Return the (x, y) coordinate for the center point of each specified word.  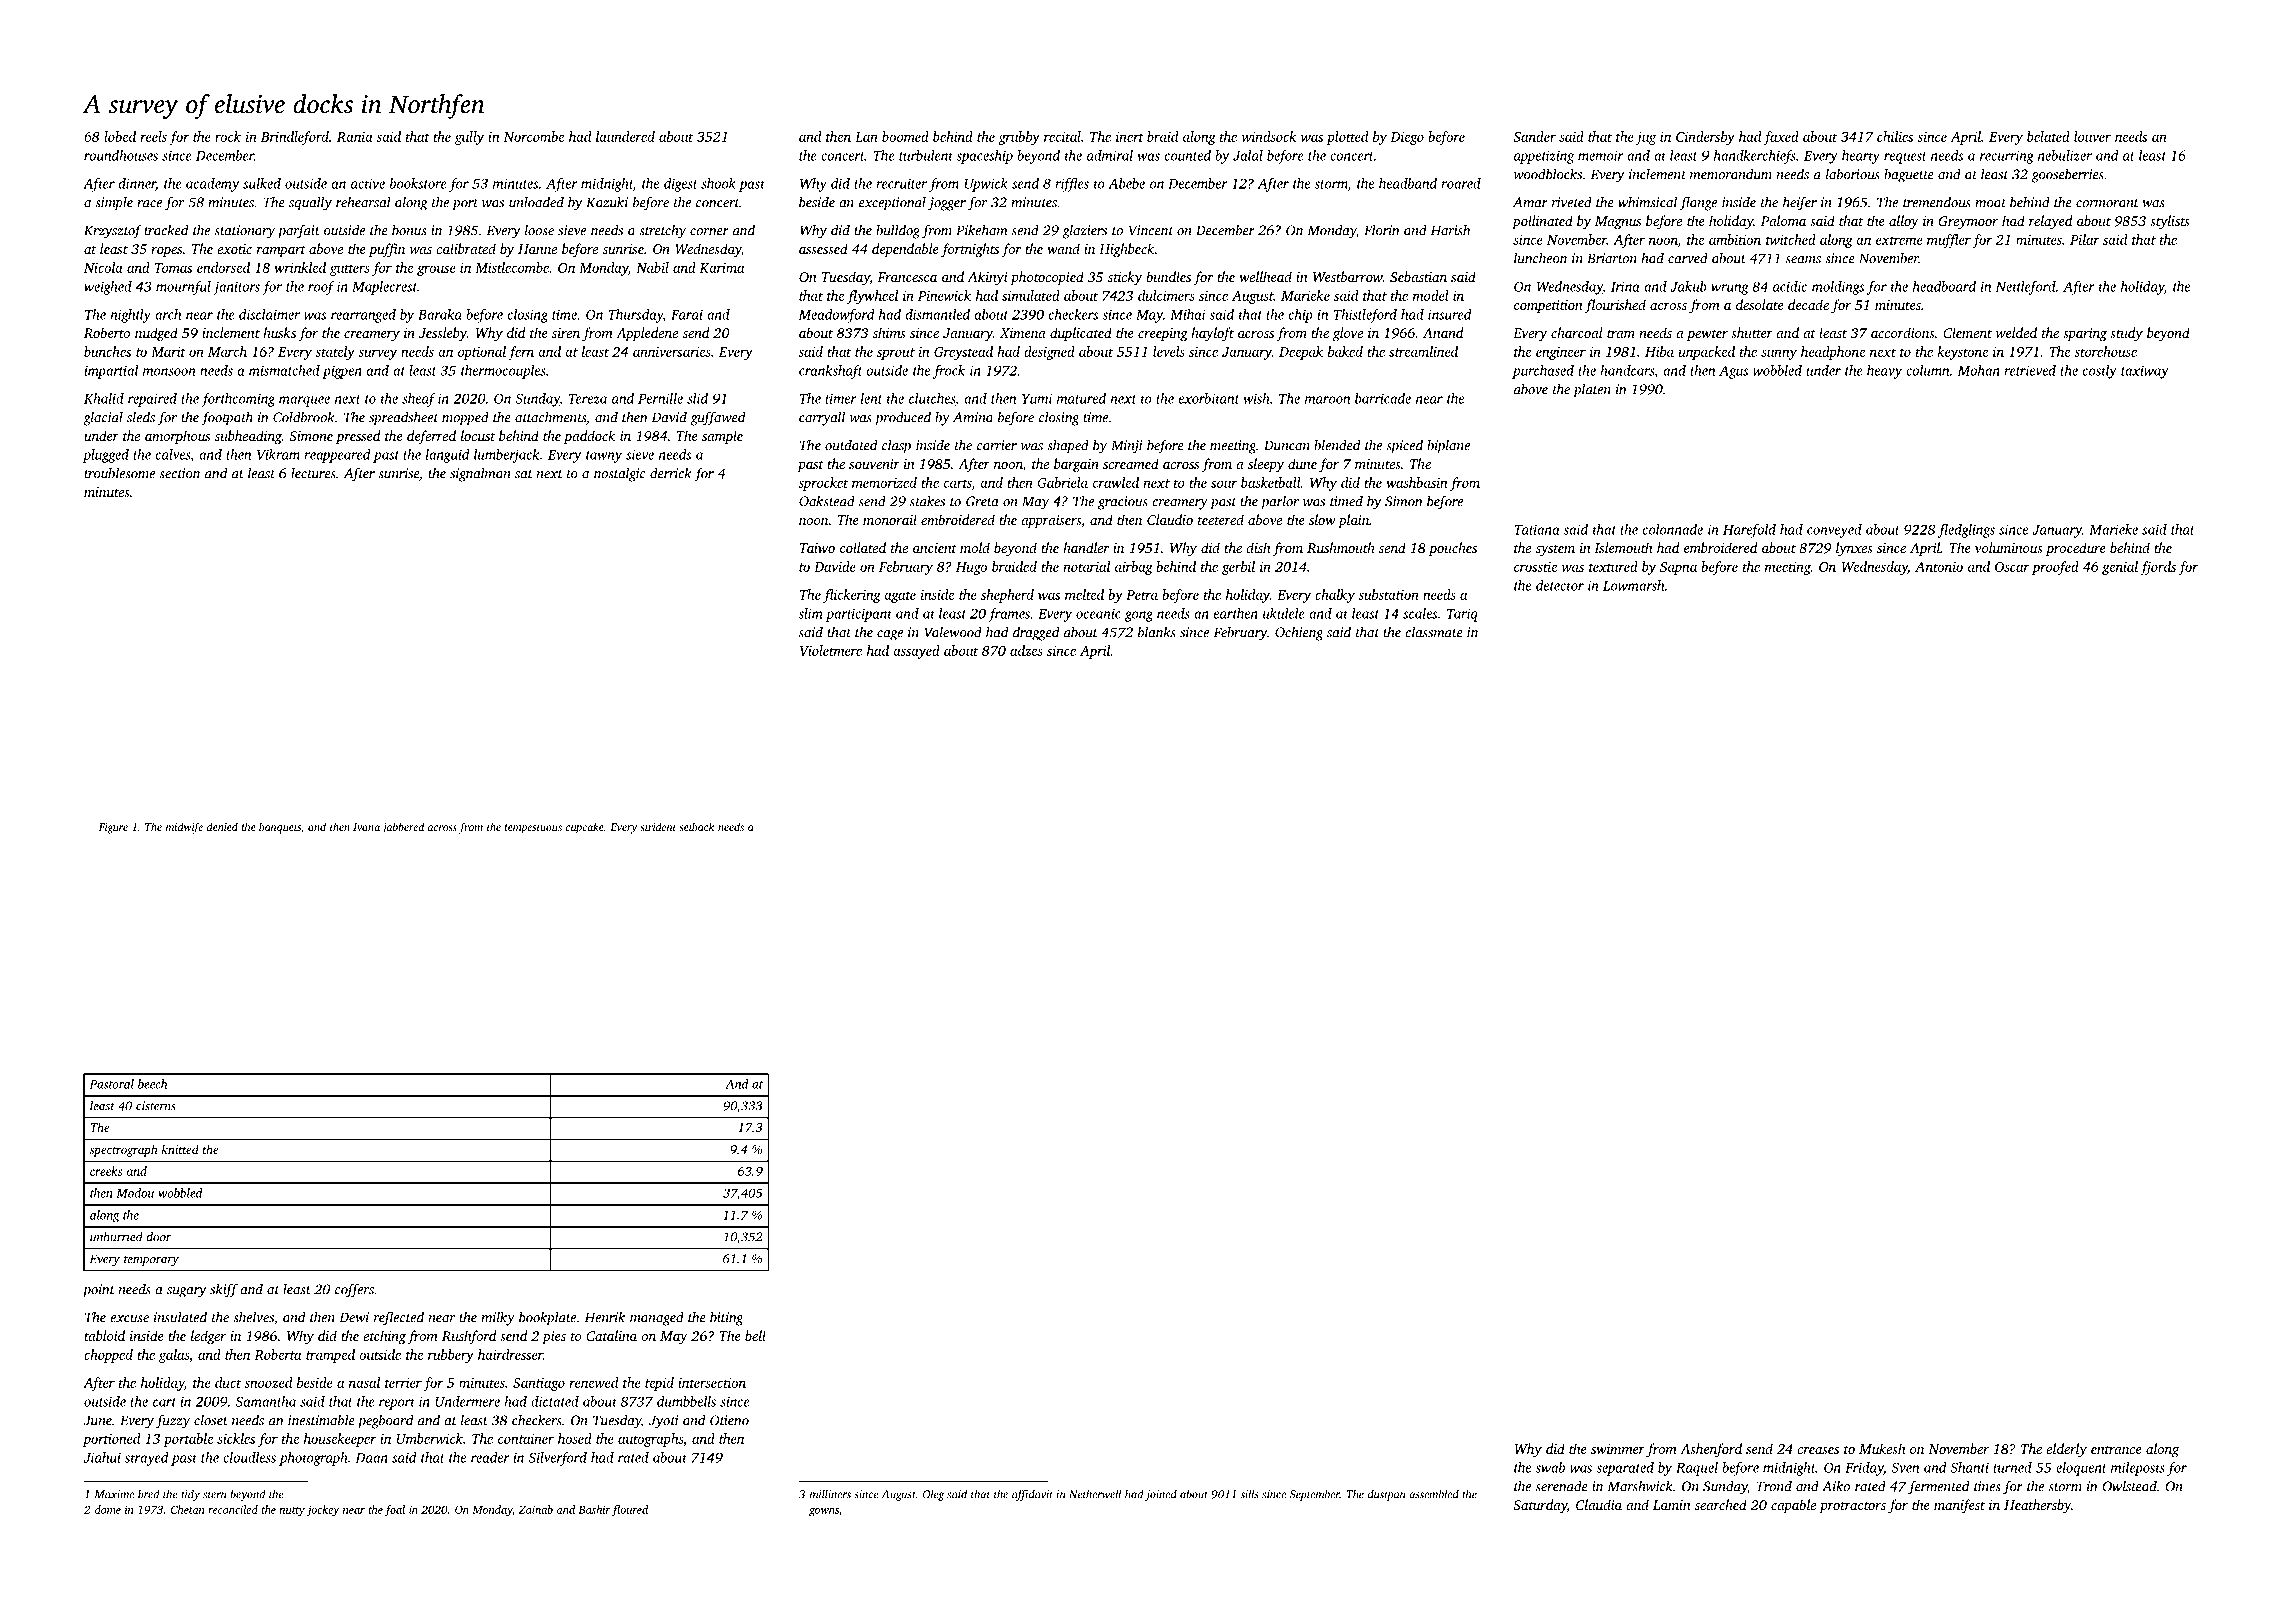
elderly (2066, 1450)
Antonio (1939, 567)
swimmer (1618, 1449)
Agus (1733, 372)
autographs (650, 1440)
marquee (304, 401)
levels (1169, 351)
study (2126, 334)
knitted (180, 1149)
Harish (1450, 230)
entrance (2116, 1449)
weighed (108, 288)
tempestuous (533, 829)
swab (1550, 1467)
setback (696, 826)
